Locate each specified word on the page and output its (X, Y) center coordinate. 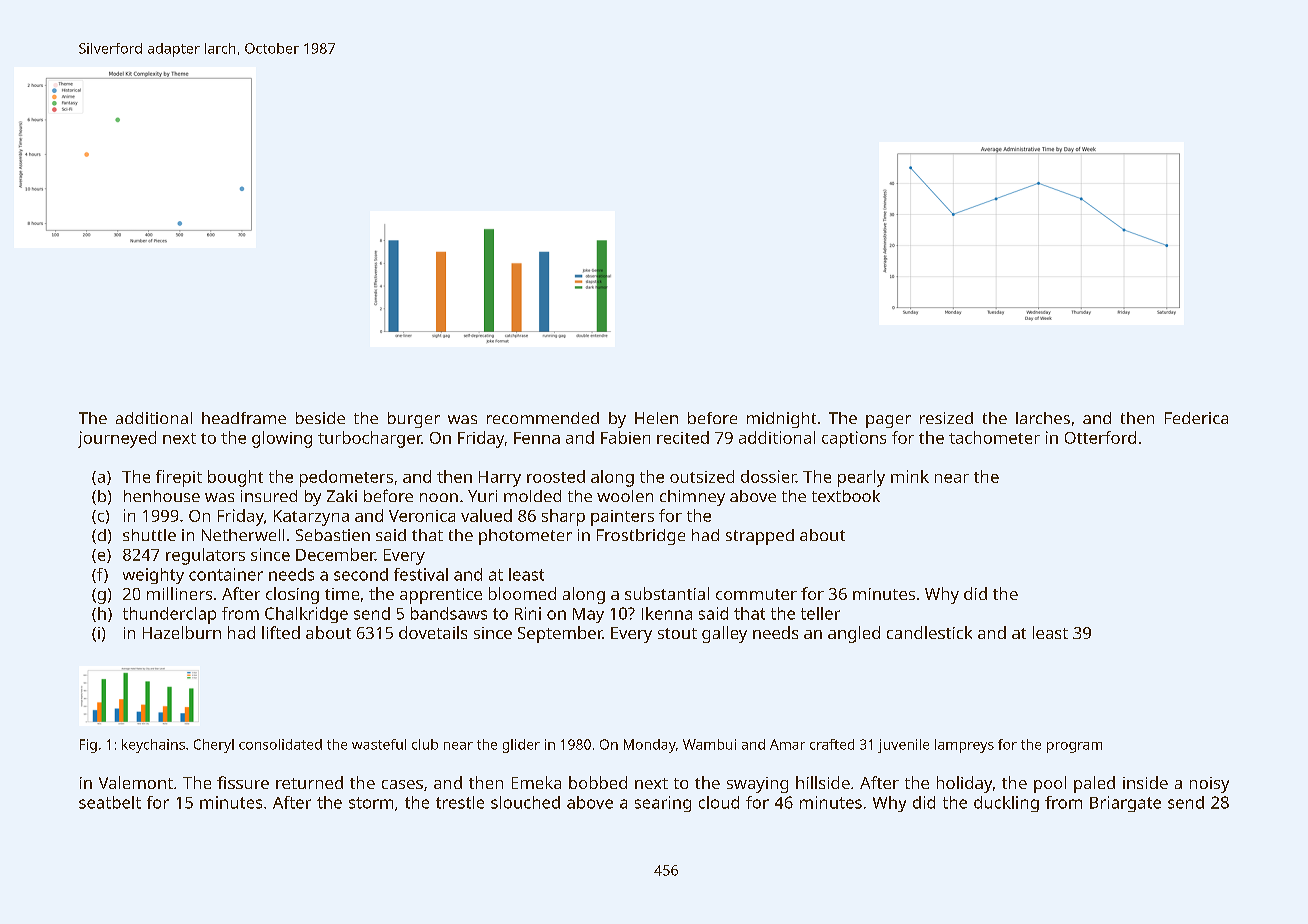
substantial (667, 593)
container (226, 574)
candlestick (929, 632)
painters (622, 518)
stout (677, 633)
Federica (1196, 418)
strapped (760, 537)
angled (854, 634)
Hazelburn (182, 632)
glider (521, 746)
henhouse (162, 496)
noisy (1209, 785)
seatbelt (110, 802)
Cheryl (214, 746)
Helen (656, 418)
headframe (244, 418)
